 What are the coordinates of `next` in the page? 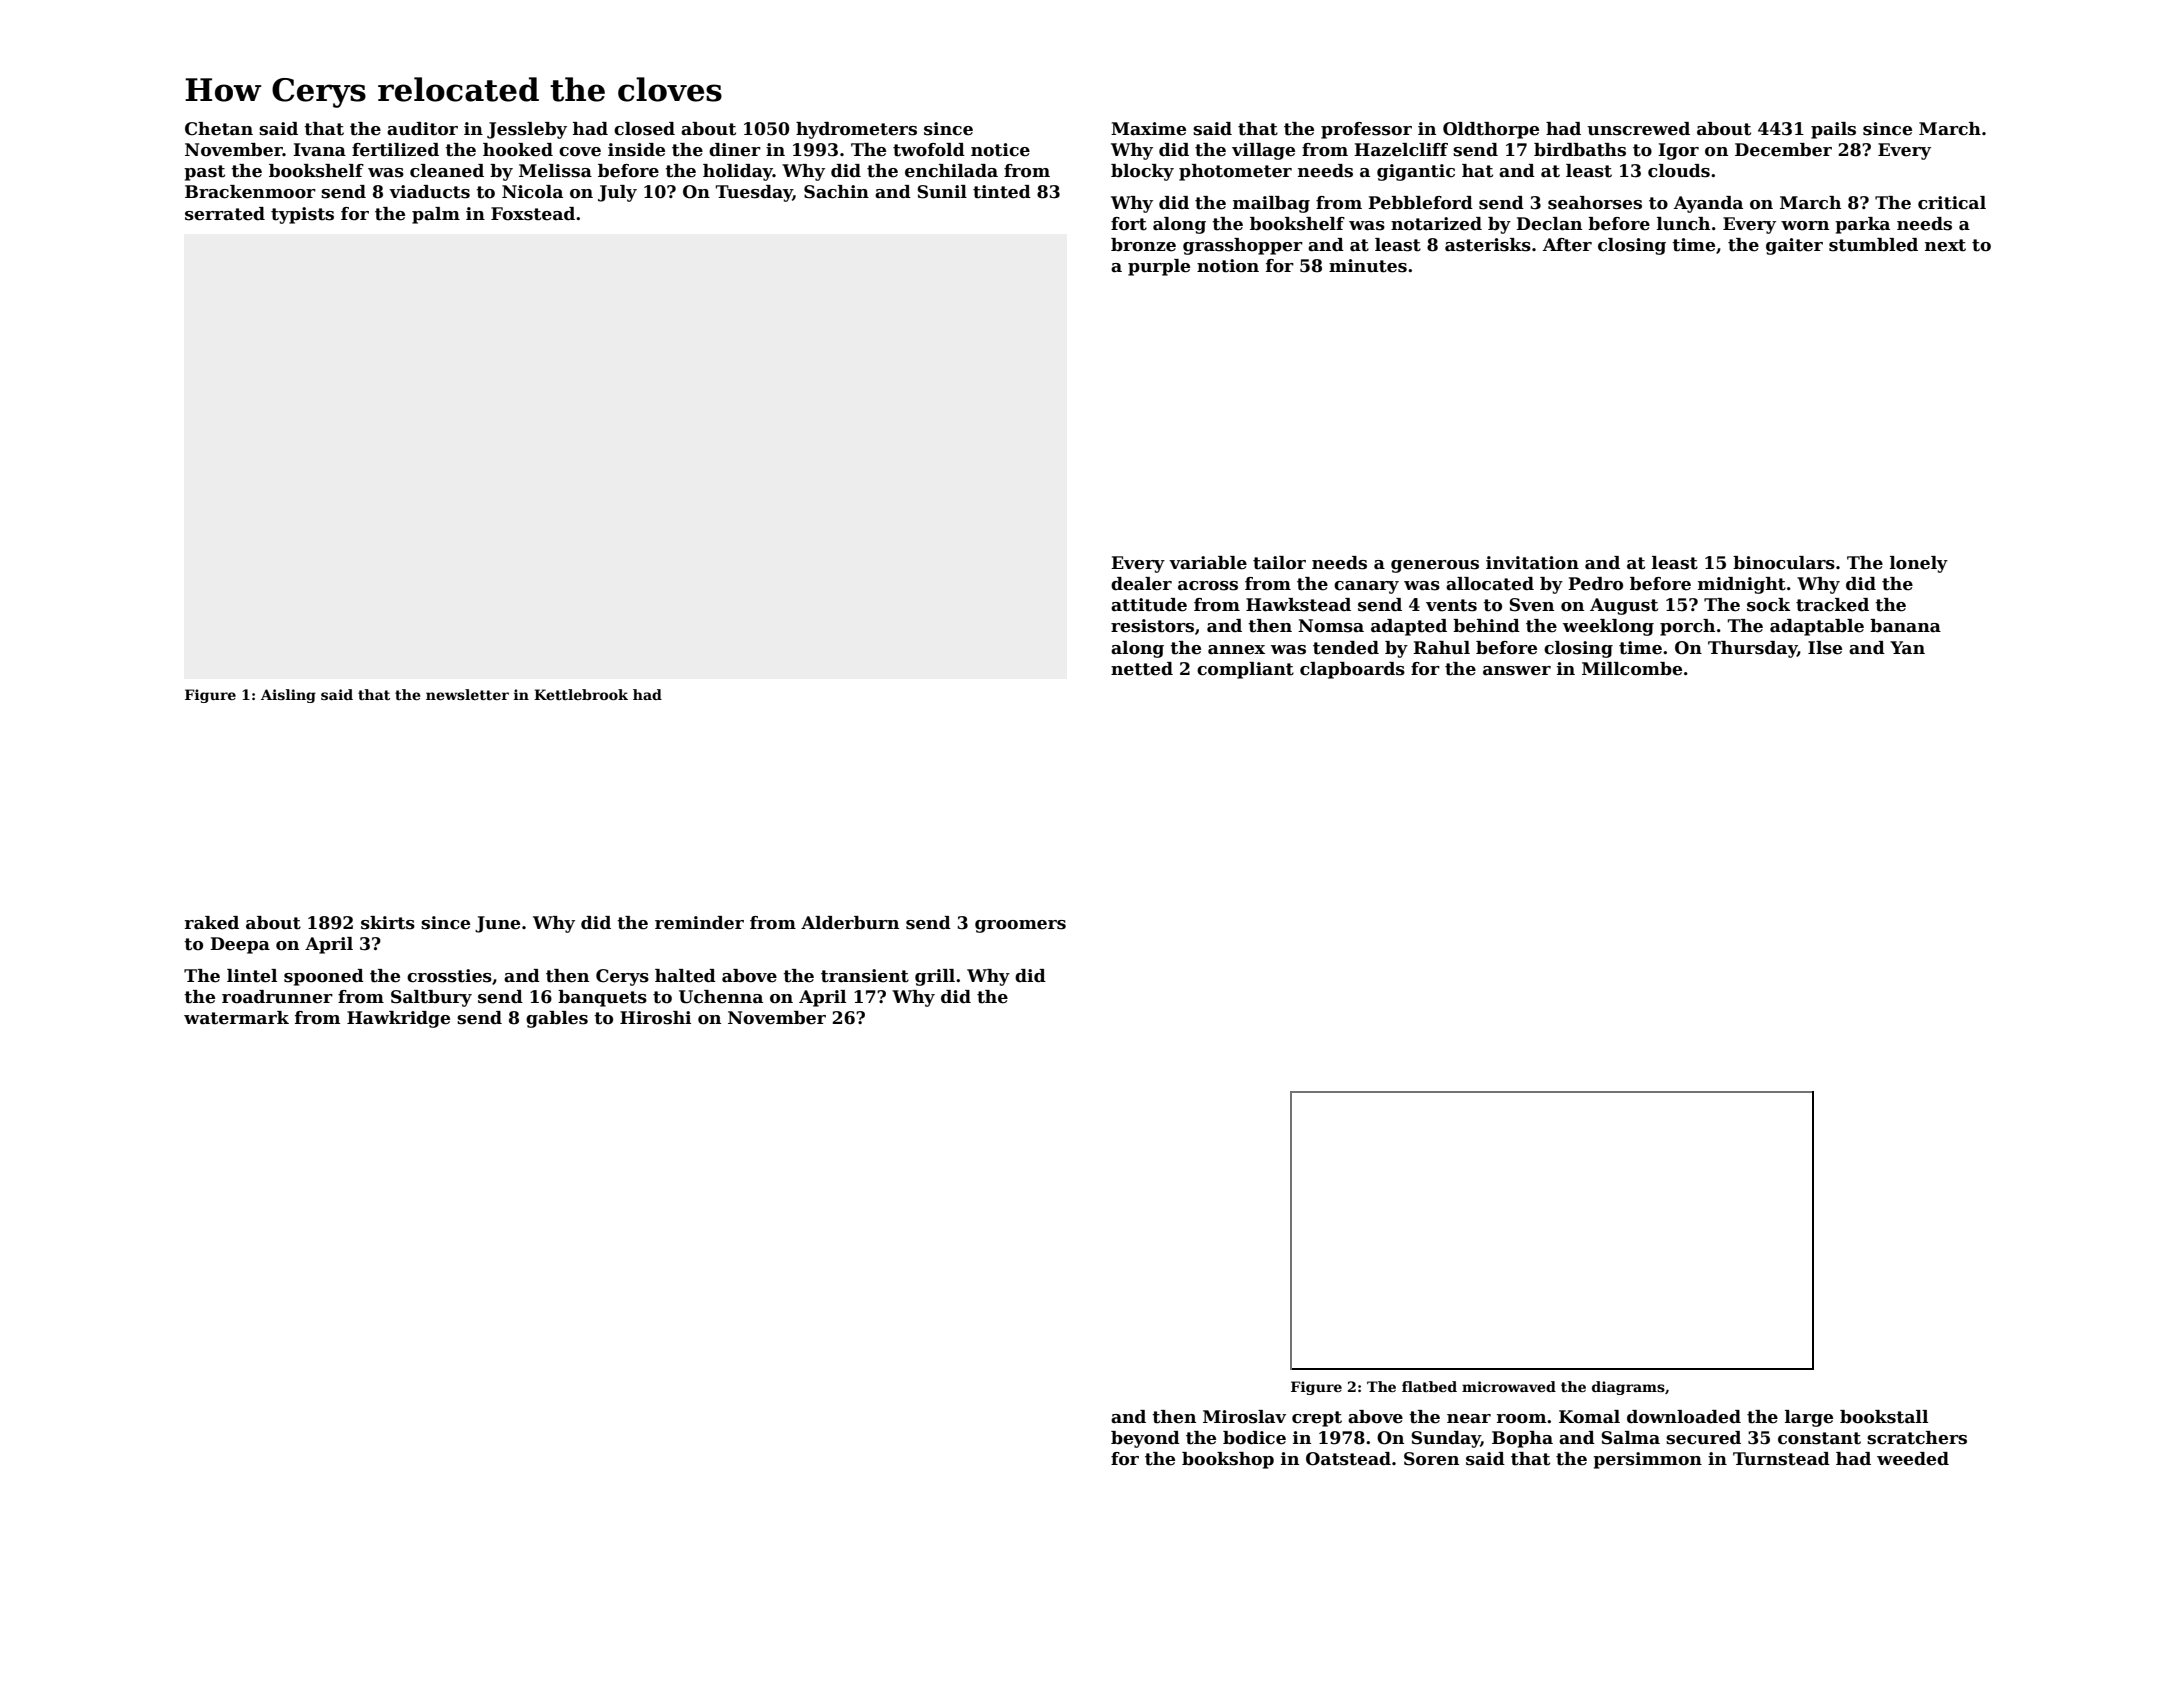 It's located at (1945, 245).
